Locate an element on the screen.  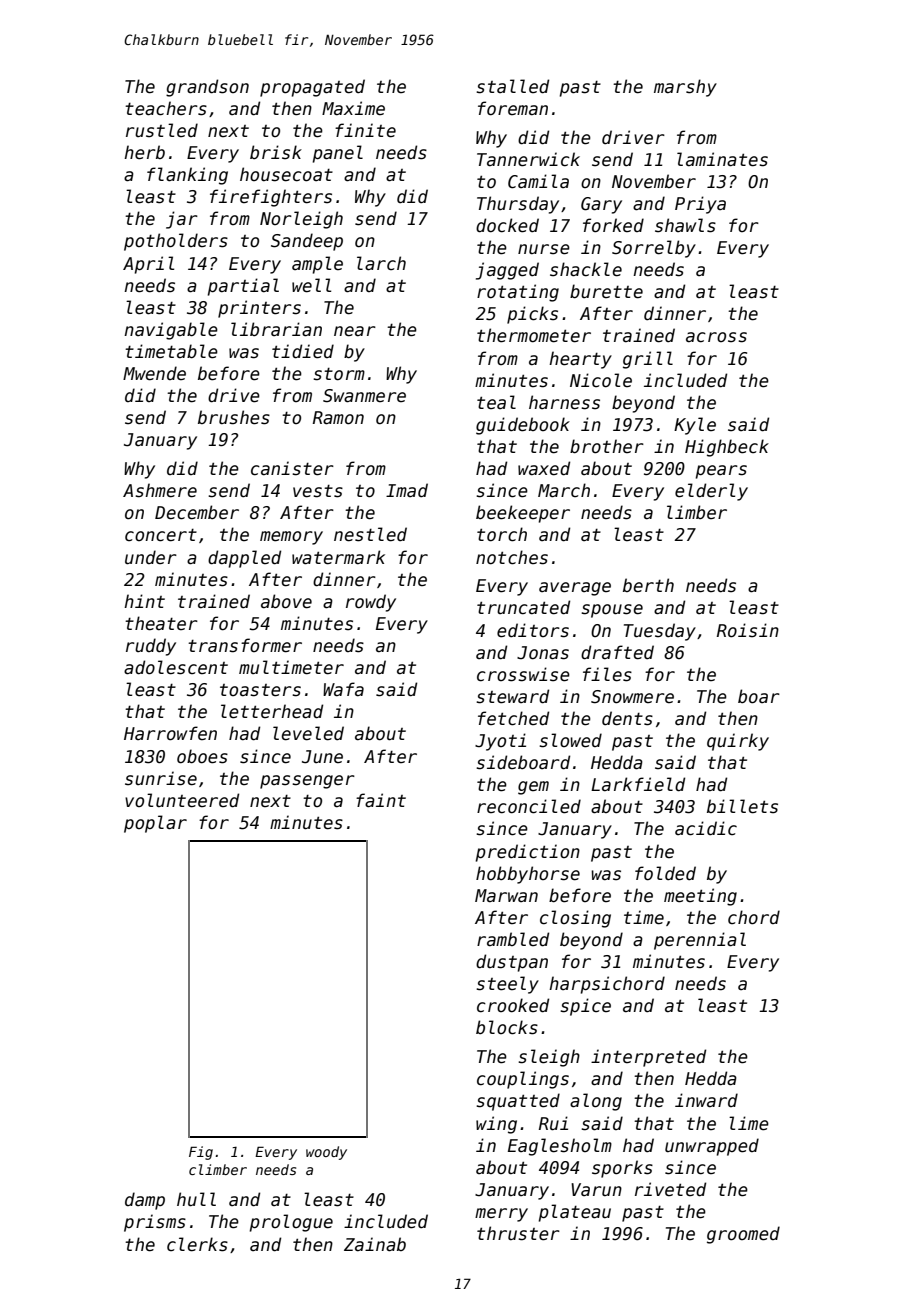
shawls is located at coordinates (685, 225).
